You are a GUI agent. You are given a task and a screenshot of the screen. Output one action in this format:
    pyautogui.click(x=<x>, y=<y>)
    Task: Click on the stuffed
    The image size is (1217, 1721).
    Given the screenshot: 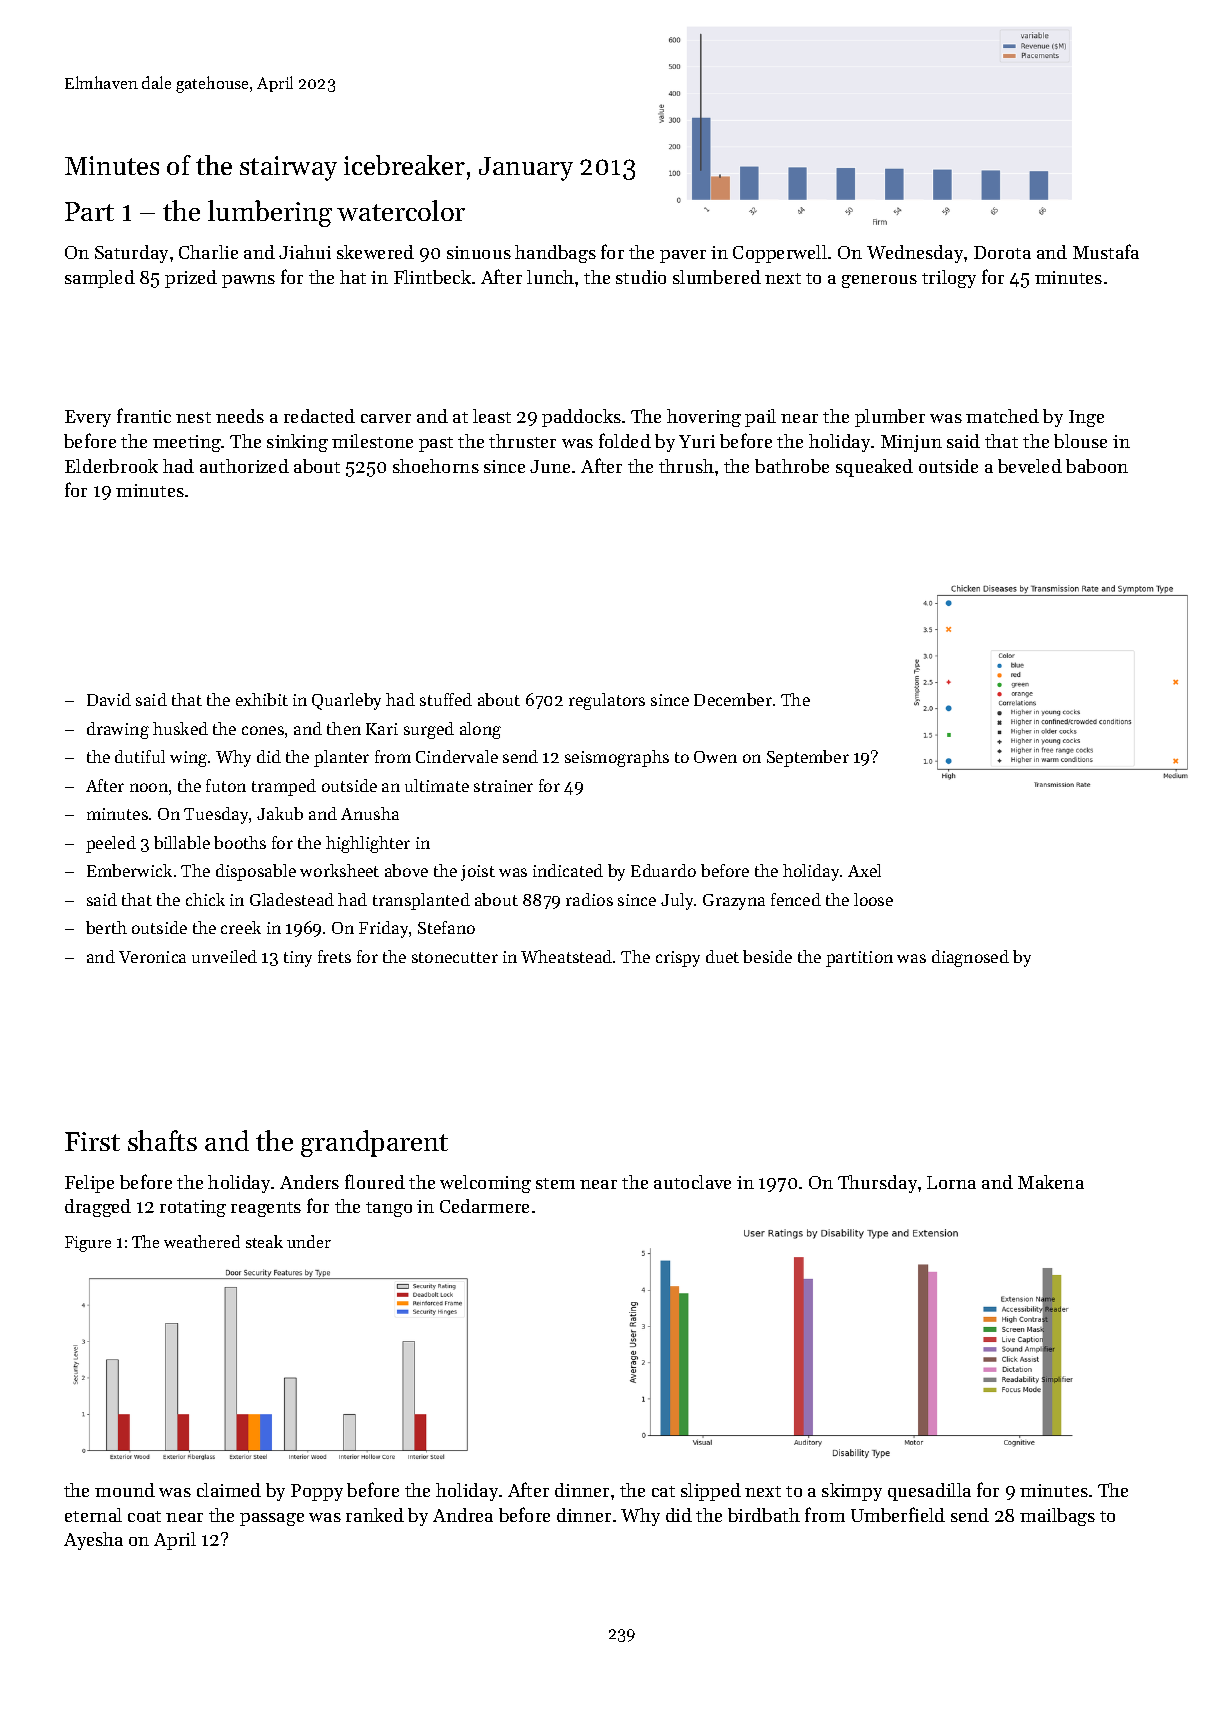 What is the action you would take?
    pyautogui.click(x=446, y=699)
